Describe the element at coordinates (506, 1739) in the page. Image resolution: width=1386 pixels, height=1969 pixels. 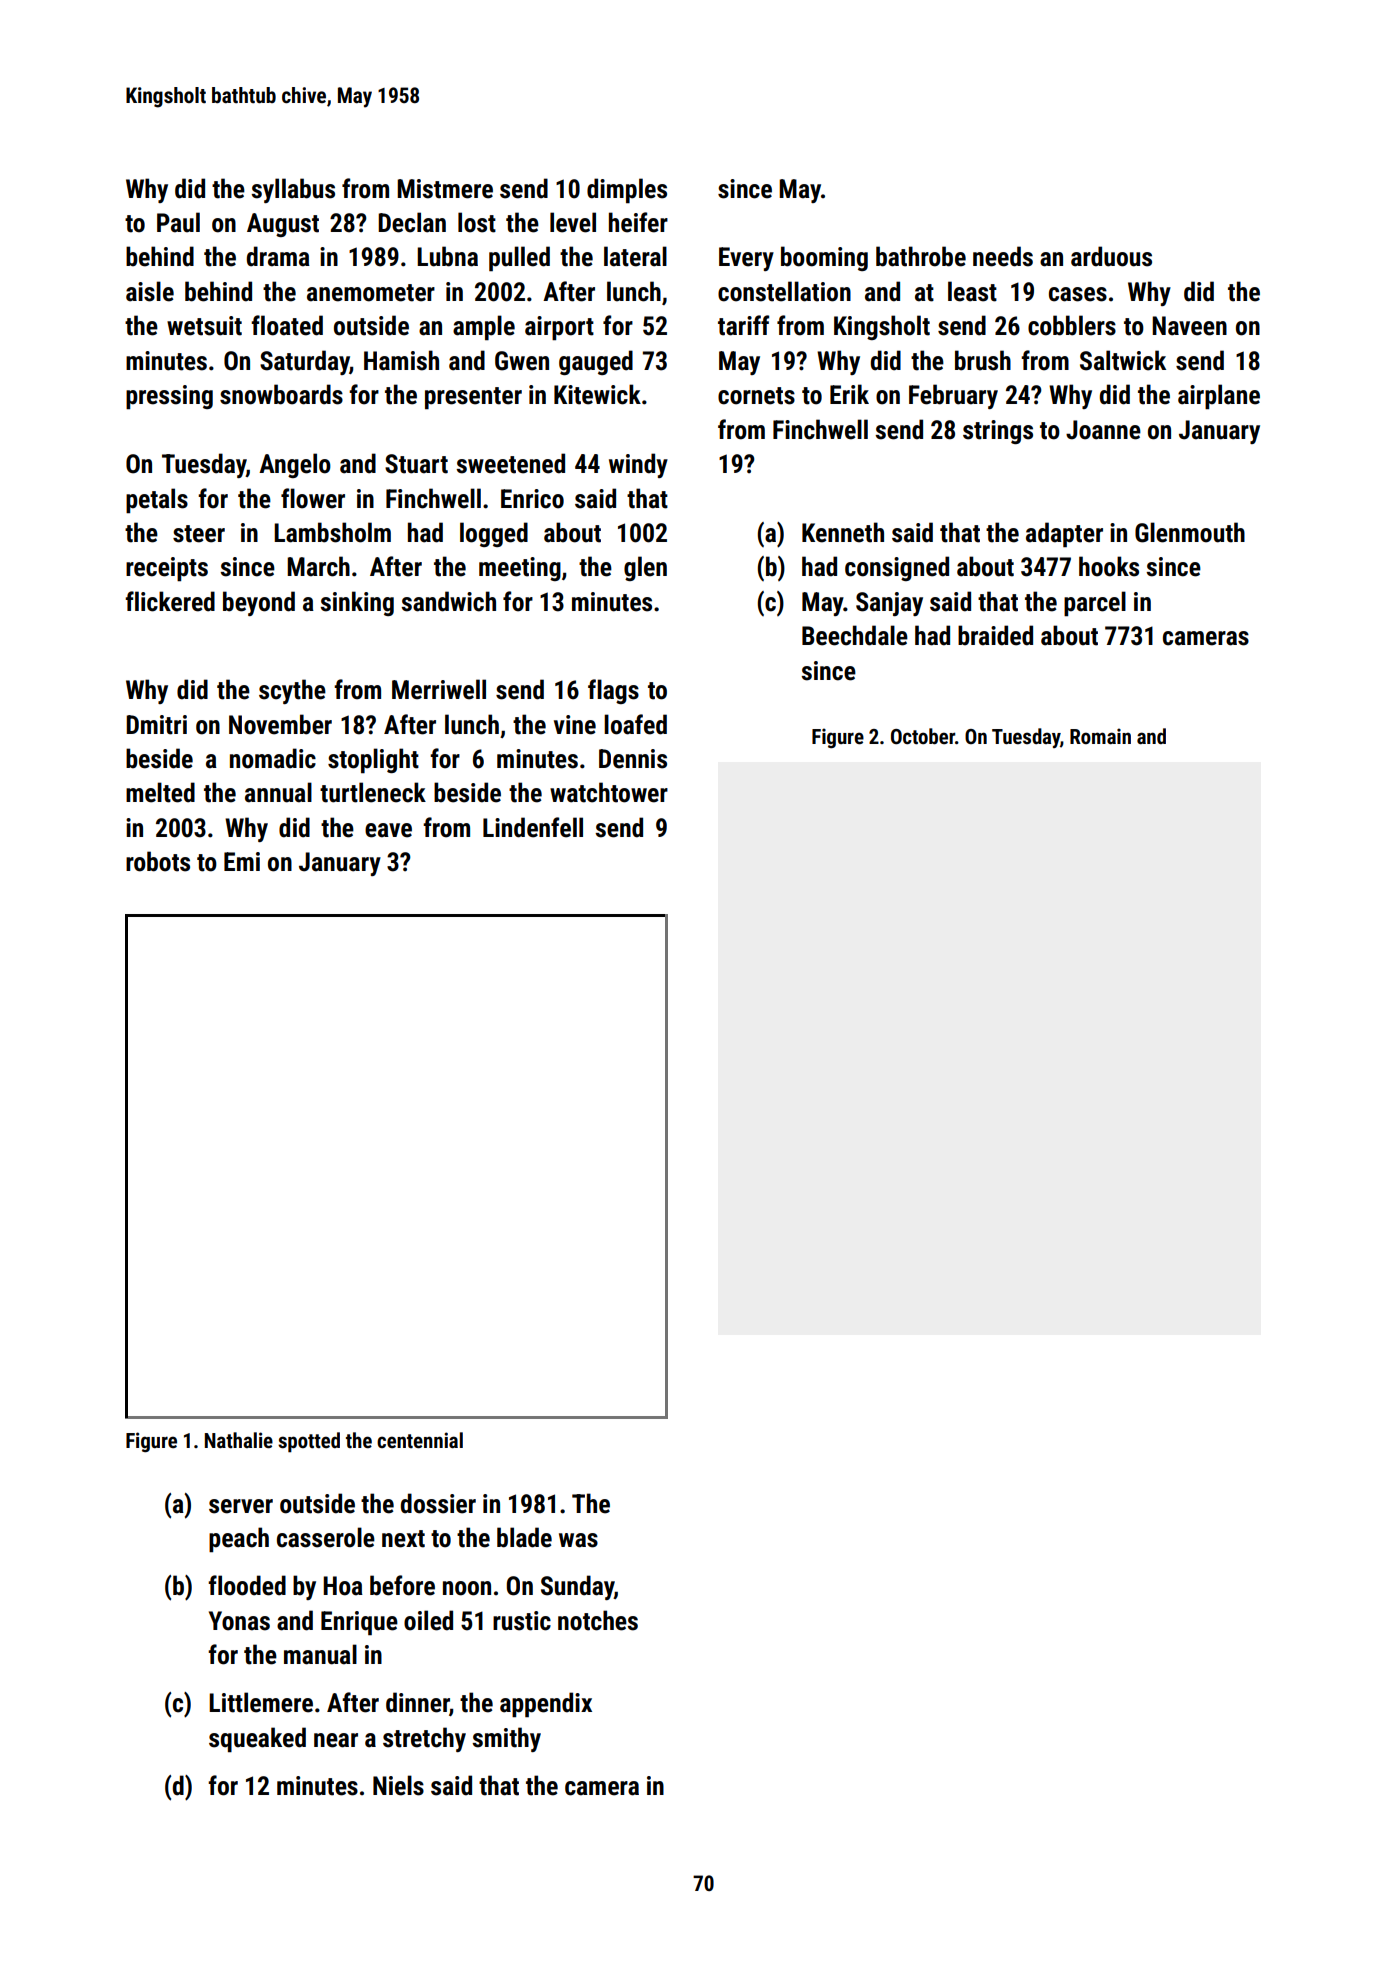
I see `smithy` at that location.
